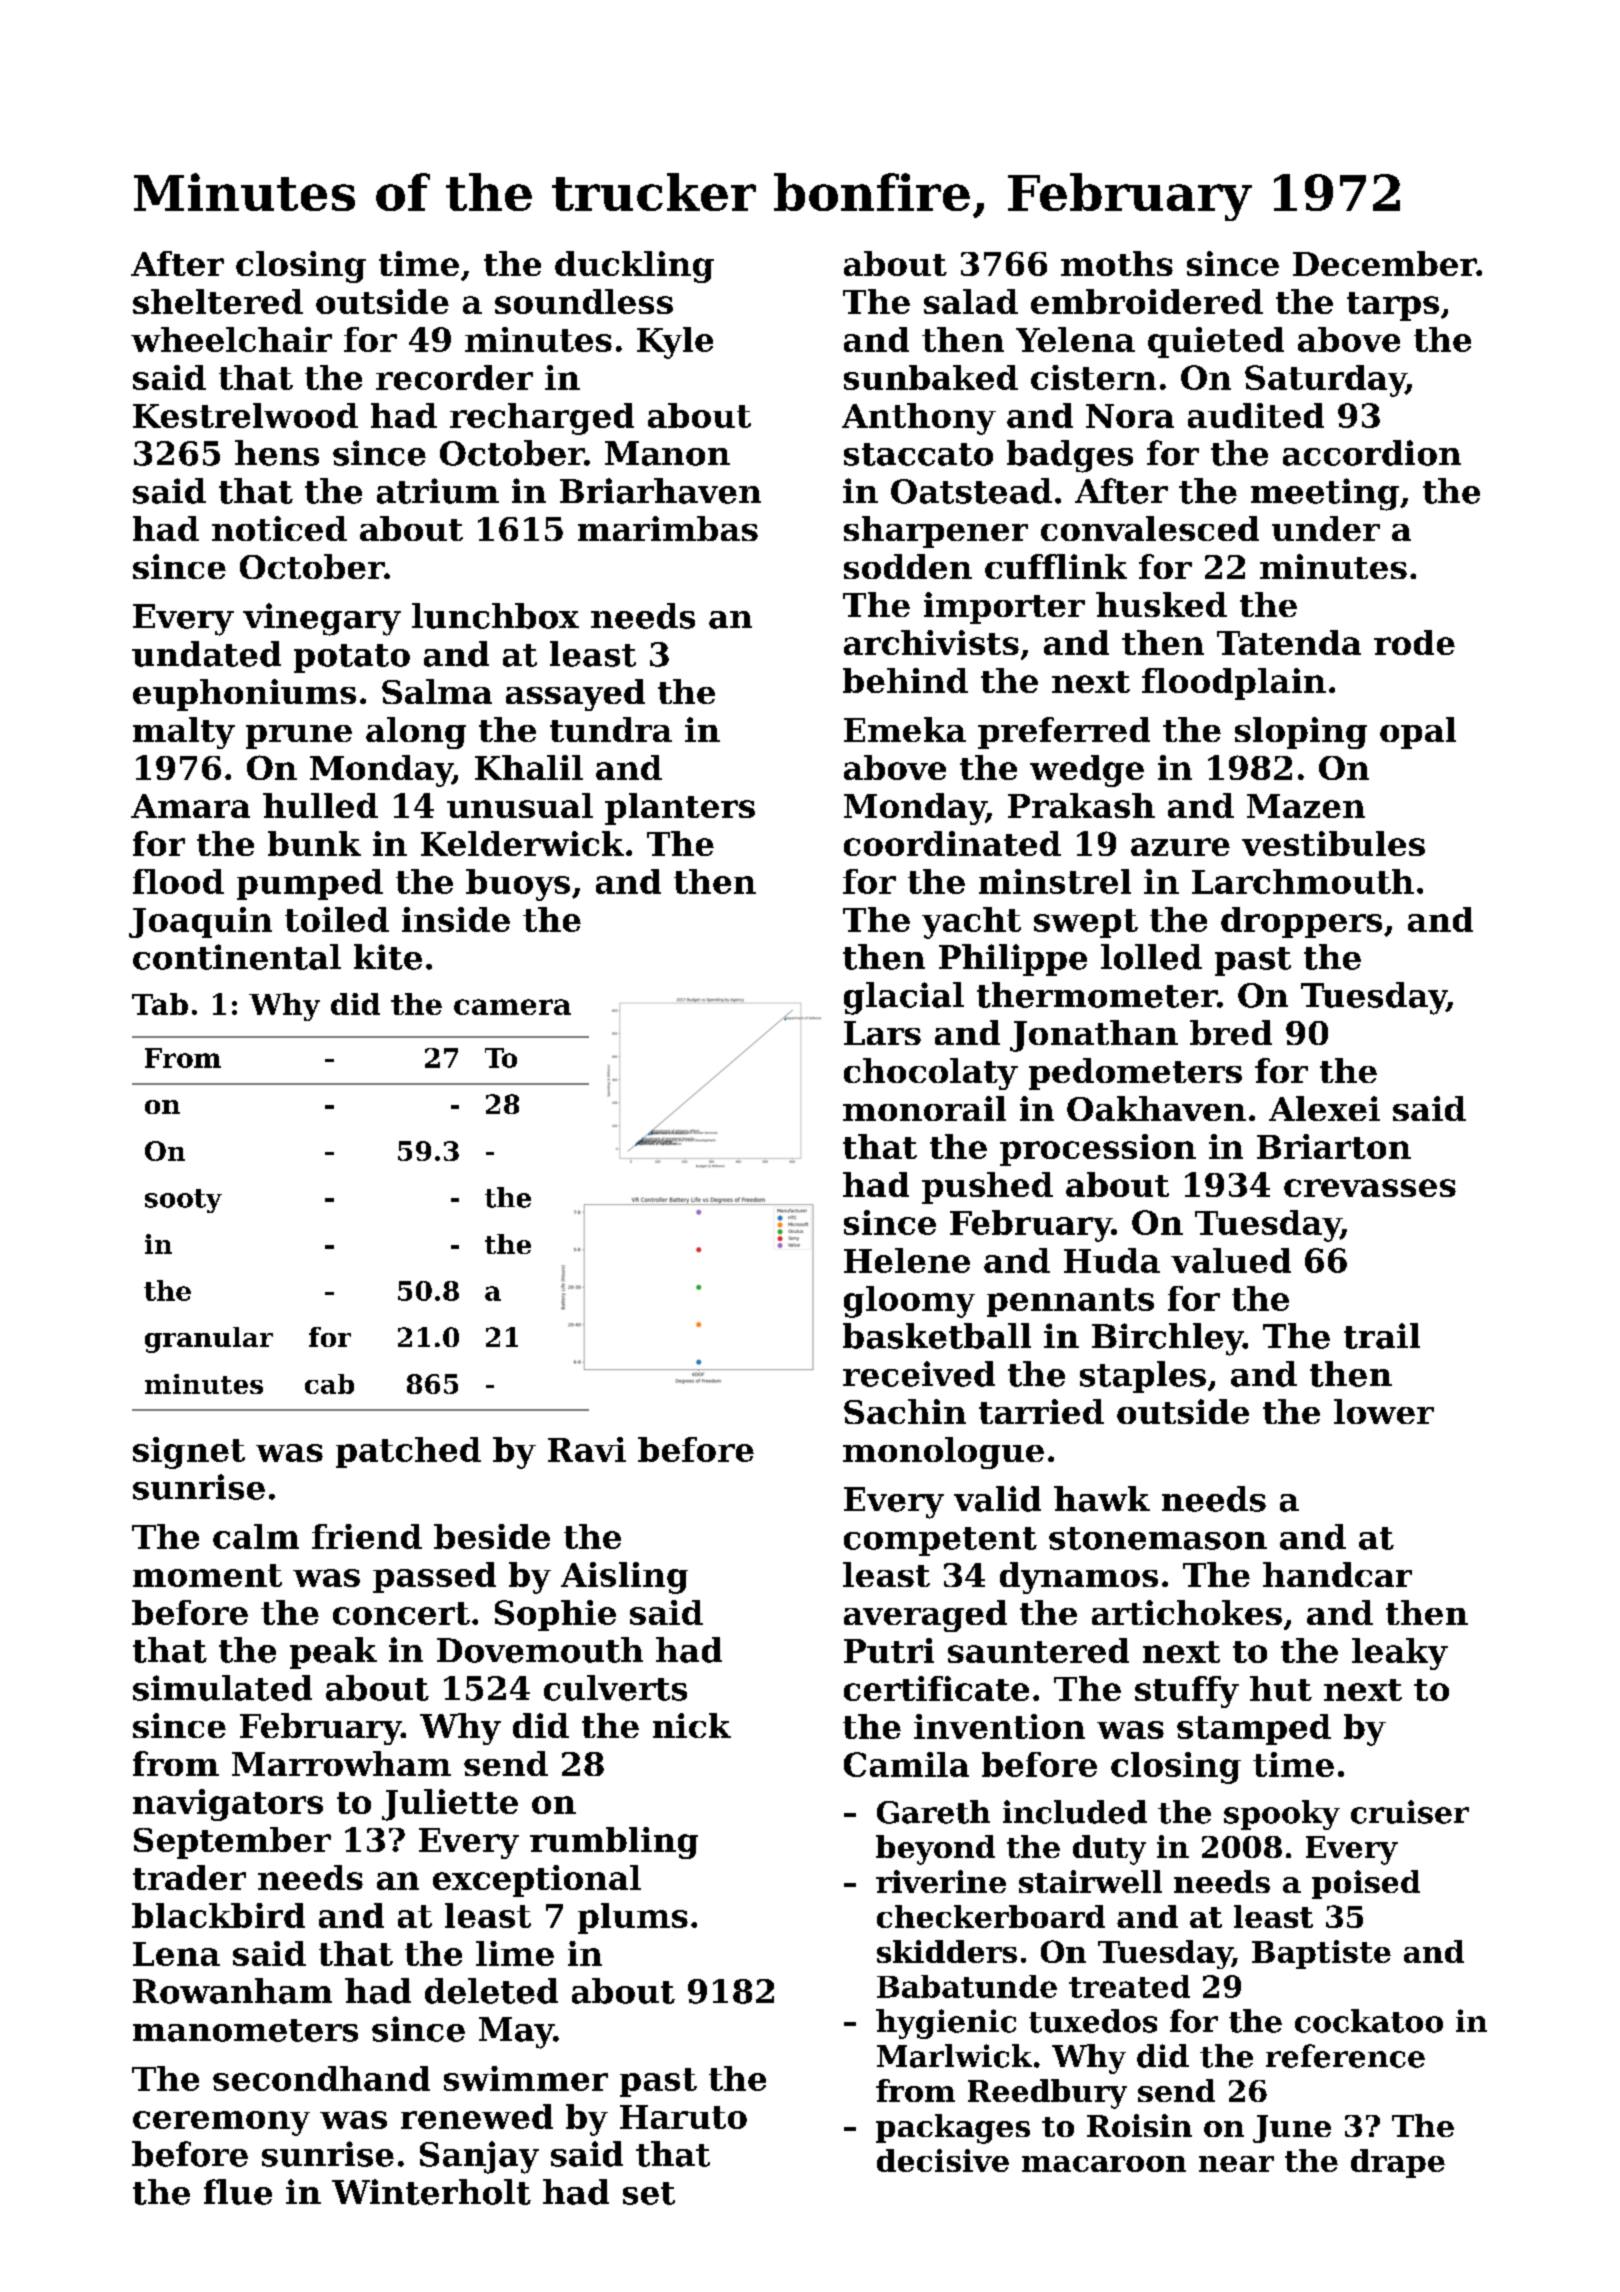 This page has height=2292, width=1620. I want to click on marimbas, so click(668, 528).
